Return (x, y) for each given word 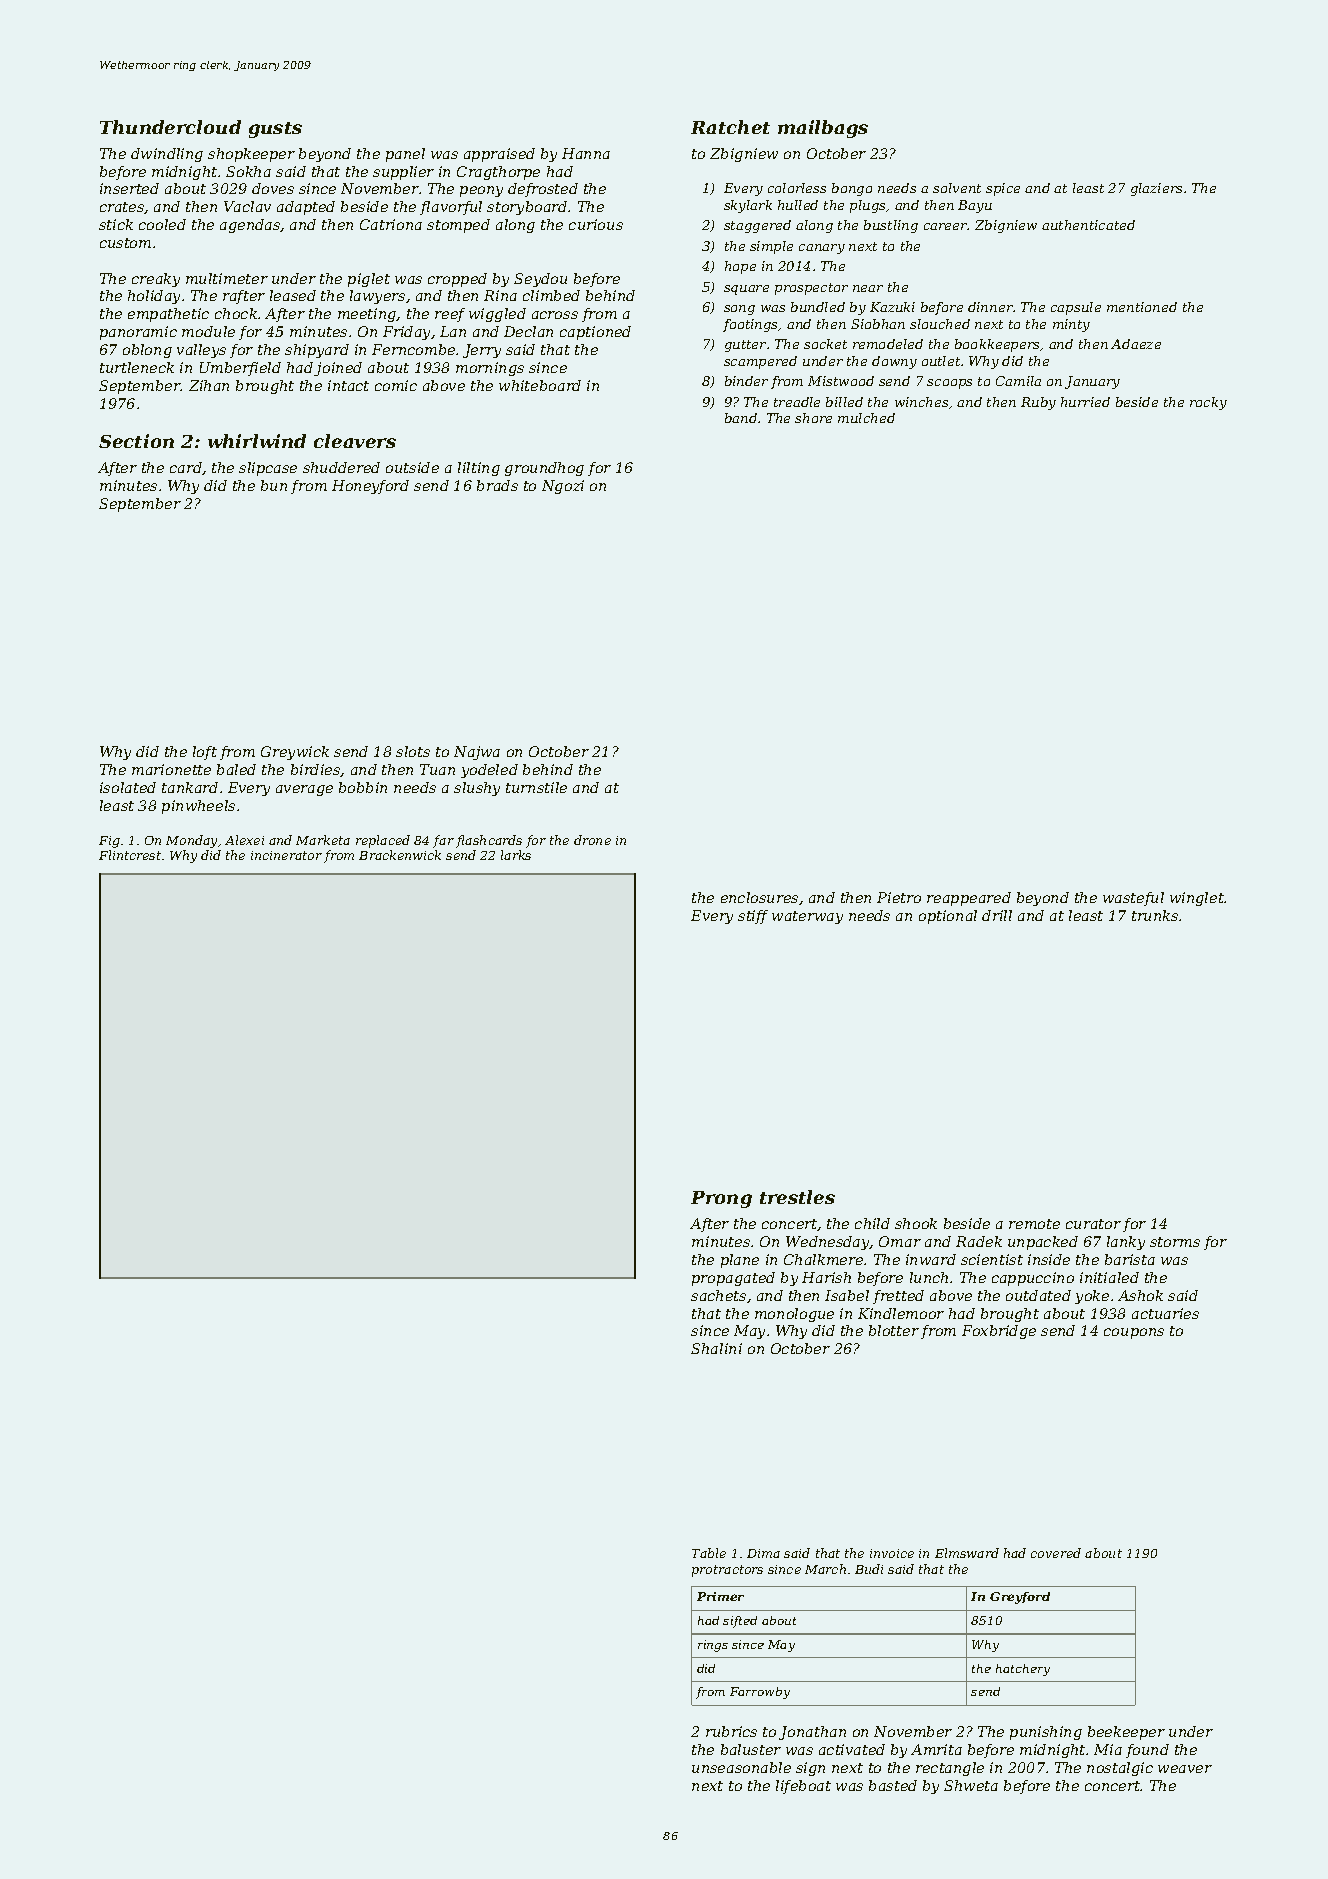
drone (592, 840)
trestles (797, 1197)
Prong (721, 1199)
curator (1093, 1224)
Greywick (295, 753)
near (868, 288)
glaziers (1156, 189)
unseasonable (741, 1767)
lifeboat (803, 1787)
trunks (1155, 915)
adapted (306, 208)
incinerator (286, 855)
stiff (753, 917)
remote (1034, 1224)
